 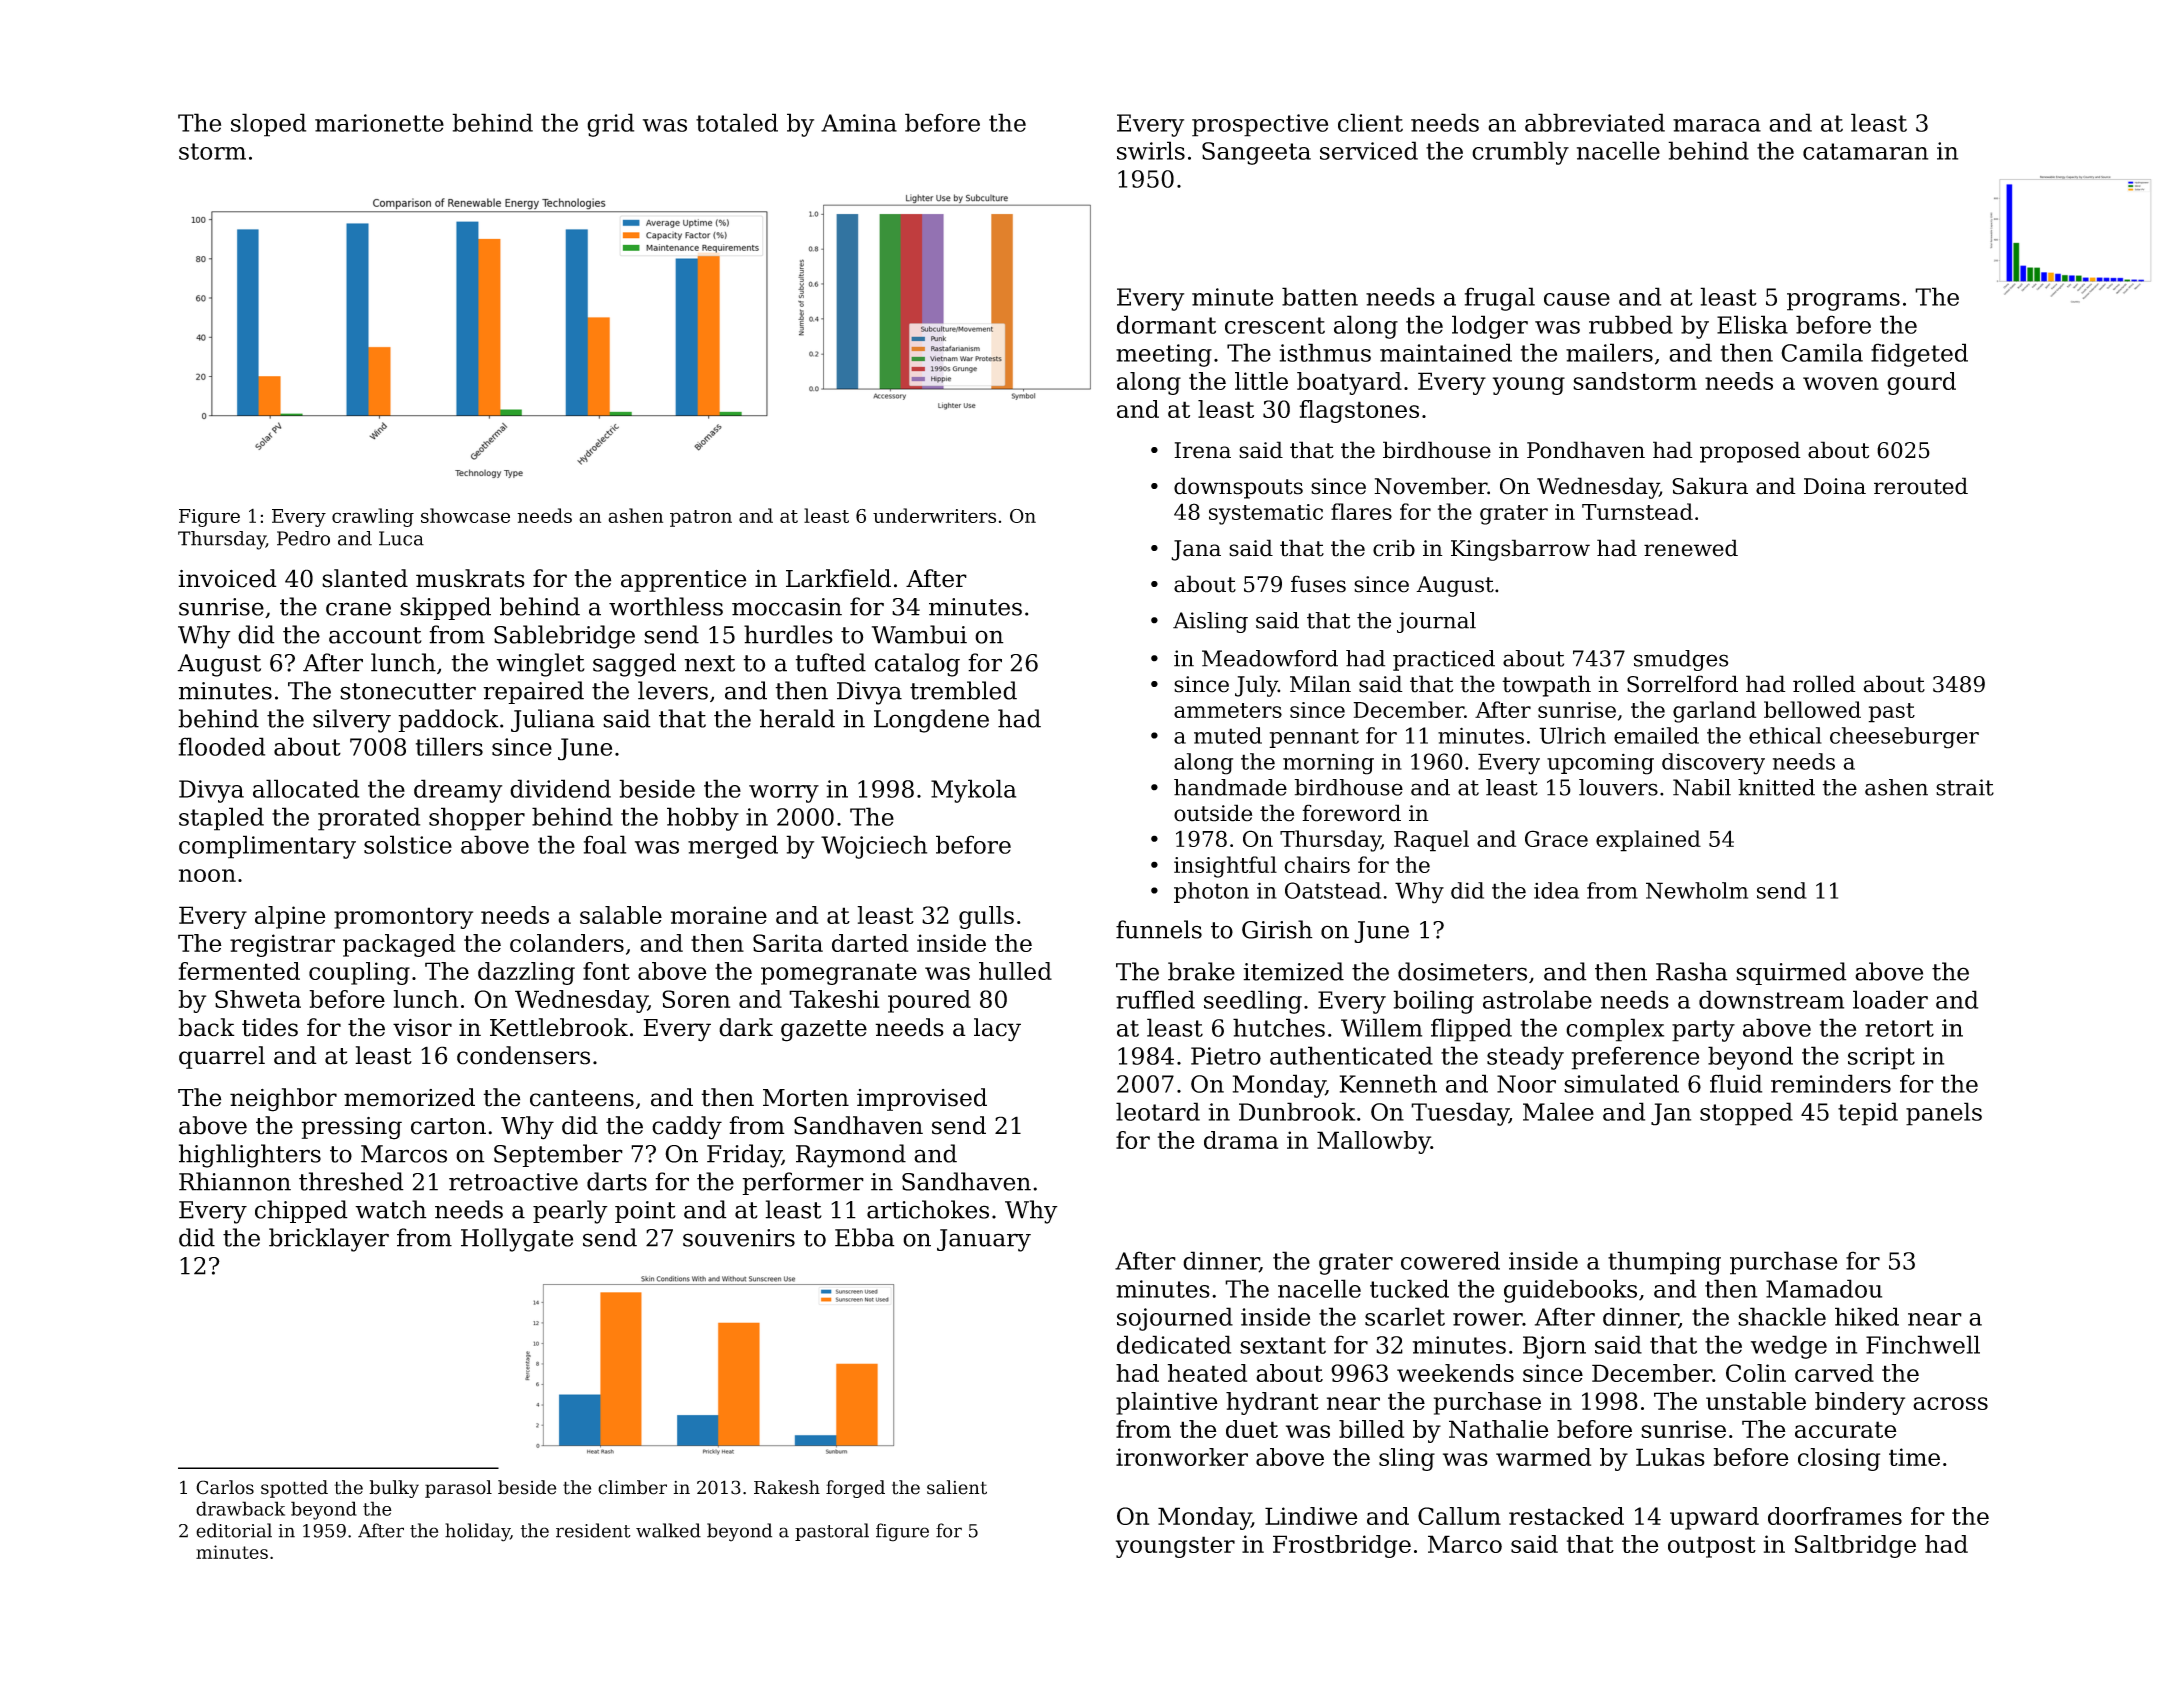 What do you see at coordinates (1648, 841) in the page?
I see `explained` at bounding box center [1648, 841].
